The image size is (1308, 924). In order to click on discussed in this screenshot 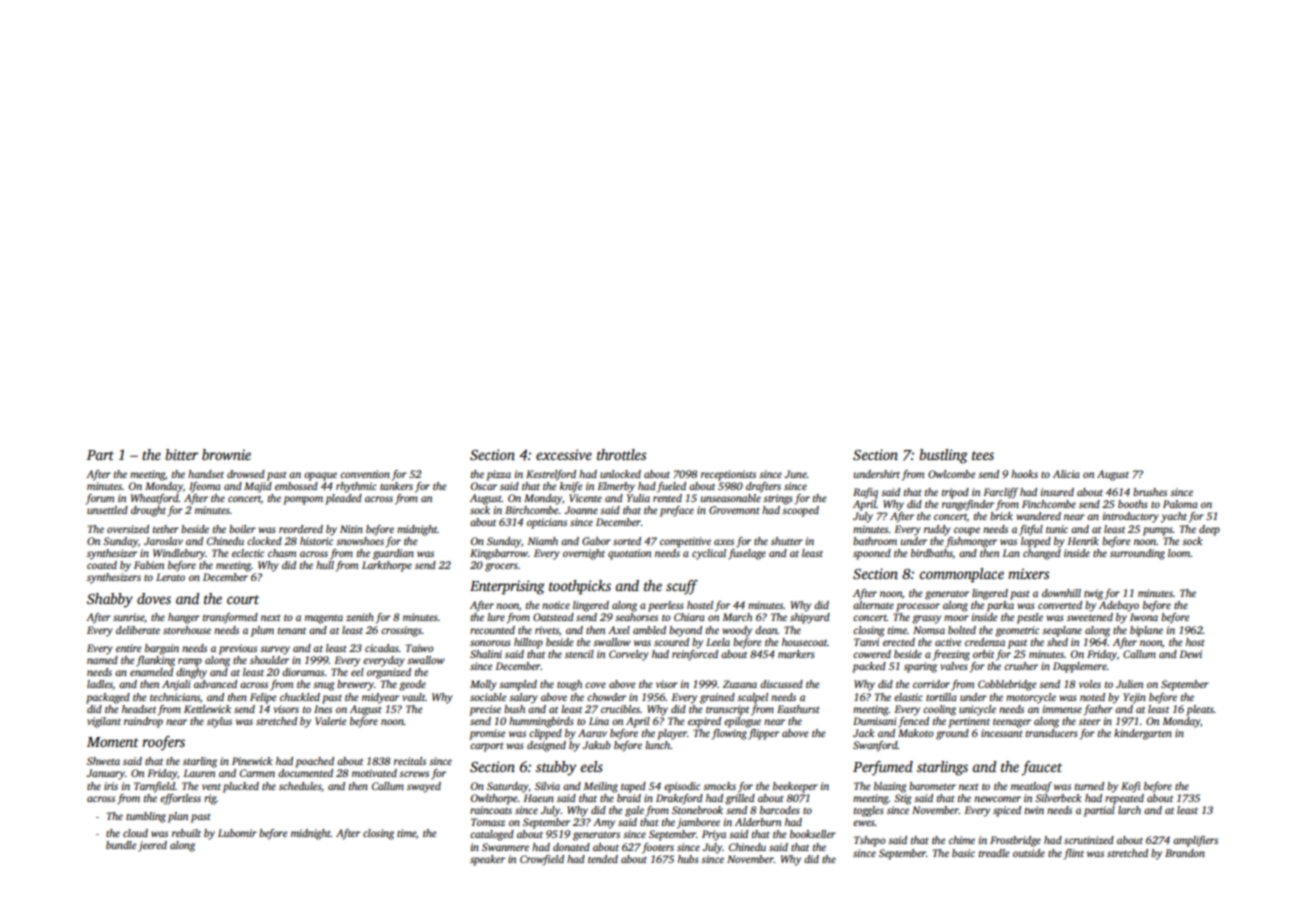, I will do `click(781, 684)`.
